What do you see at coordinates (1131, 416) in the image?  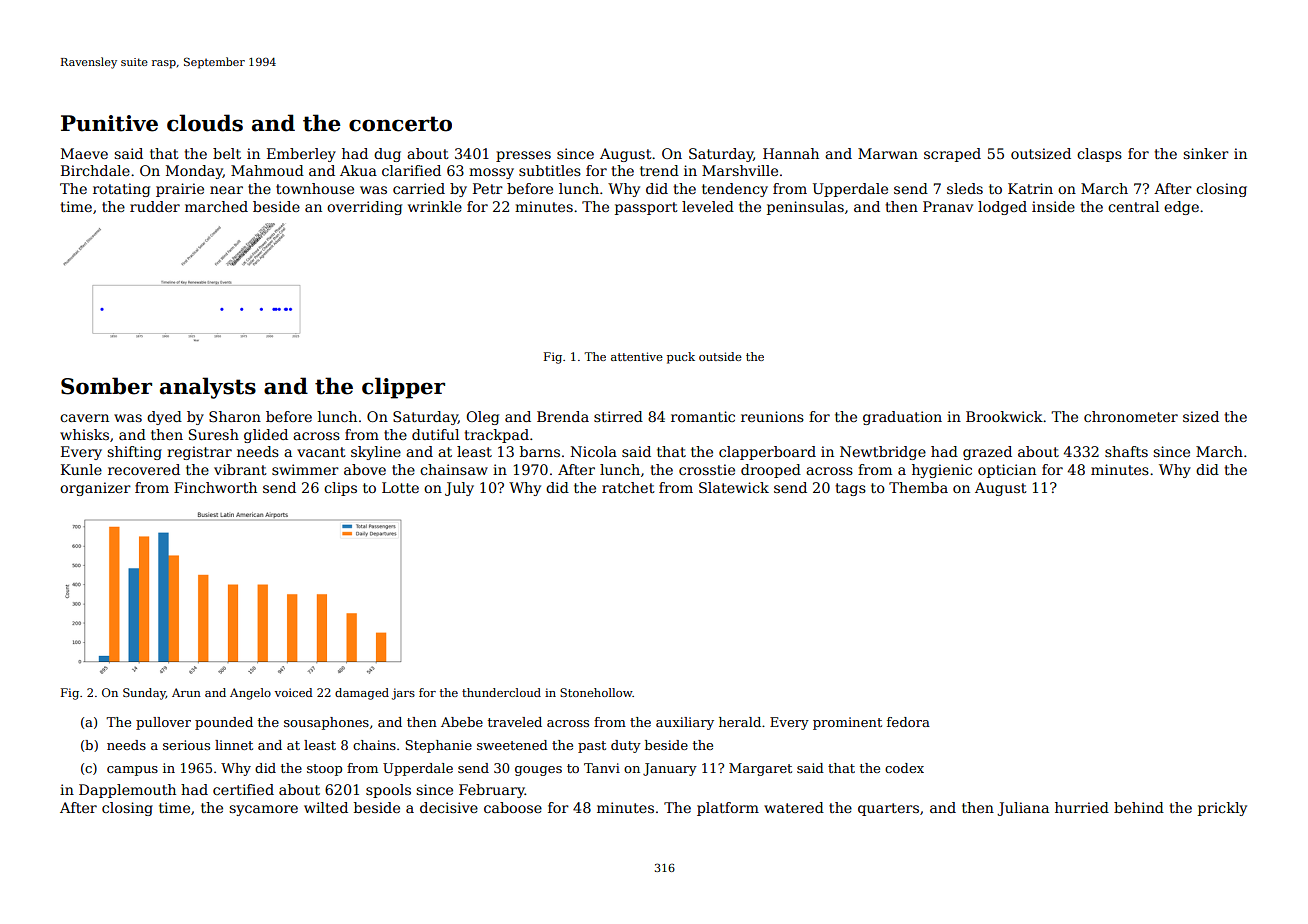 I see `chronometer` at bounding box center [1131, 416].
